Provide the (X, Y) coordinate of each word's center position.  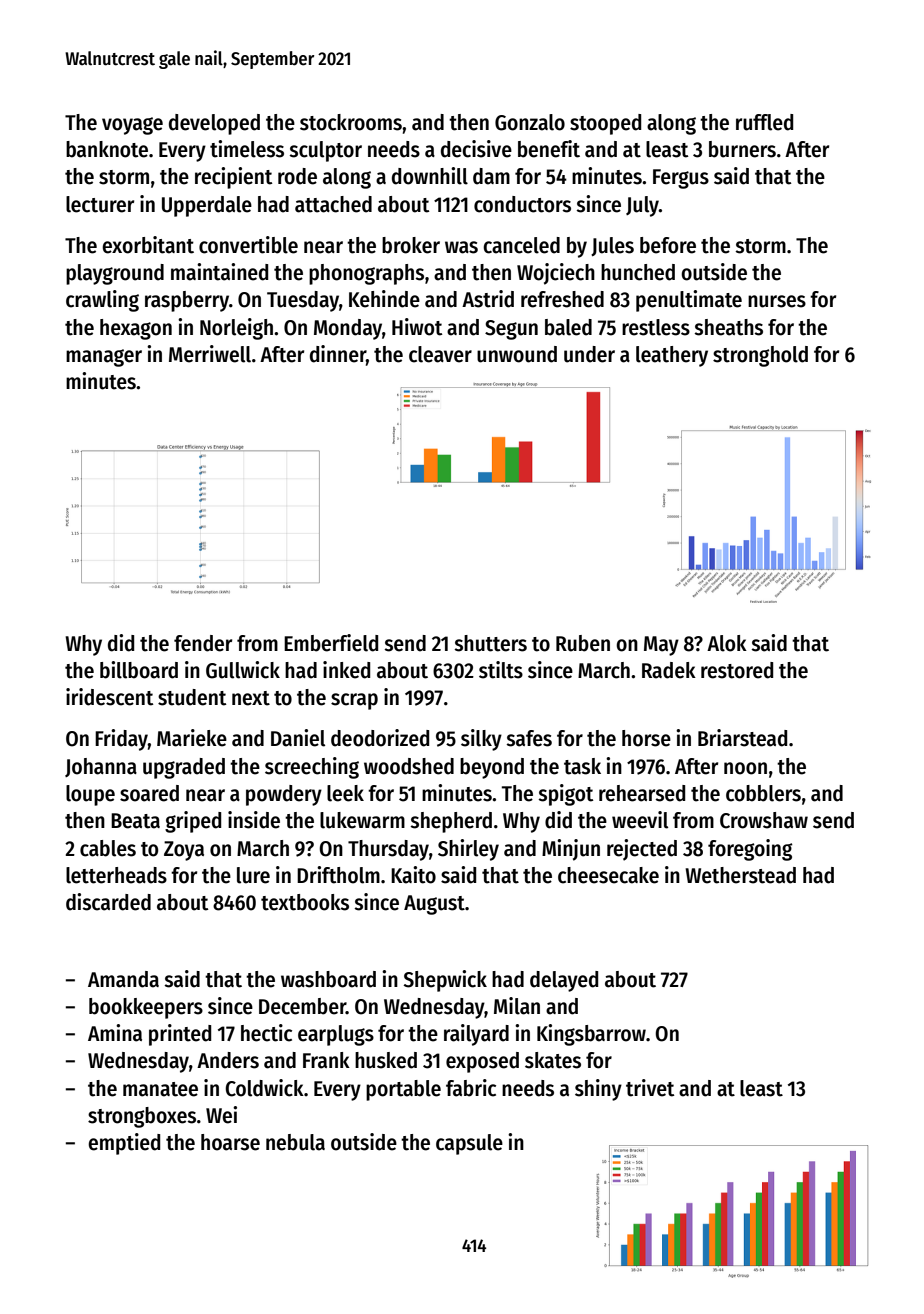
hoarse (230, 1142)
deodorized (380, 738)
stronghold (760, 356)
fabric (471, 1088)
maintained (219, 272)
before (668, 245)
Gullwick (243, 670)
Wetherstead (740, 875)
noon (745, 768)
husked (386, 1060)
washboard (328, 979)
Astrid (488, 299)
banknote (107, 149)
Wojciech (556, 274)
